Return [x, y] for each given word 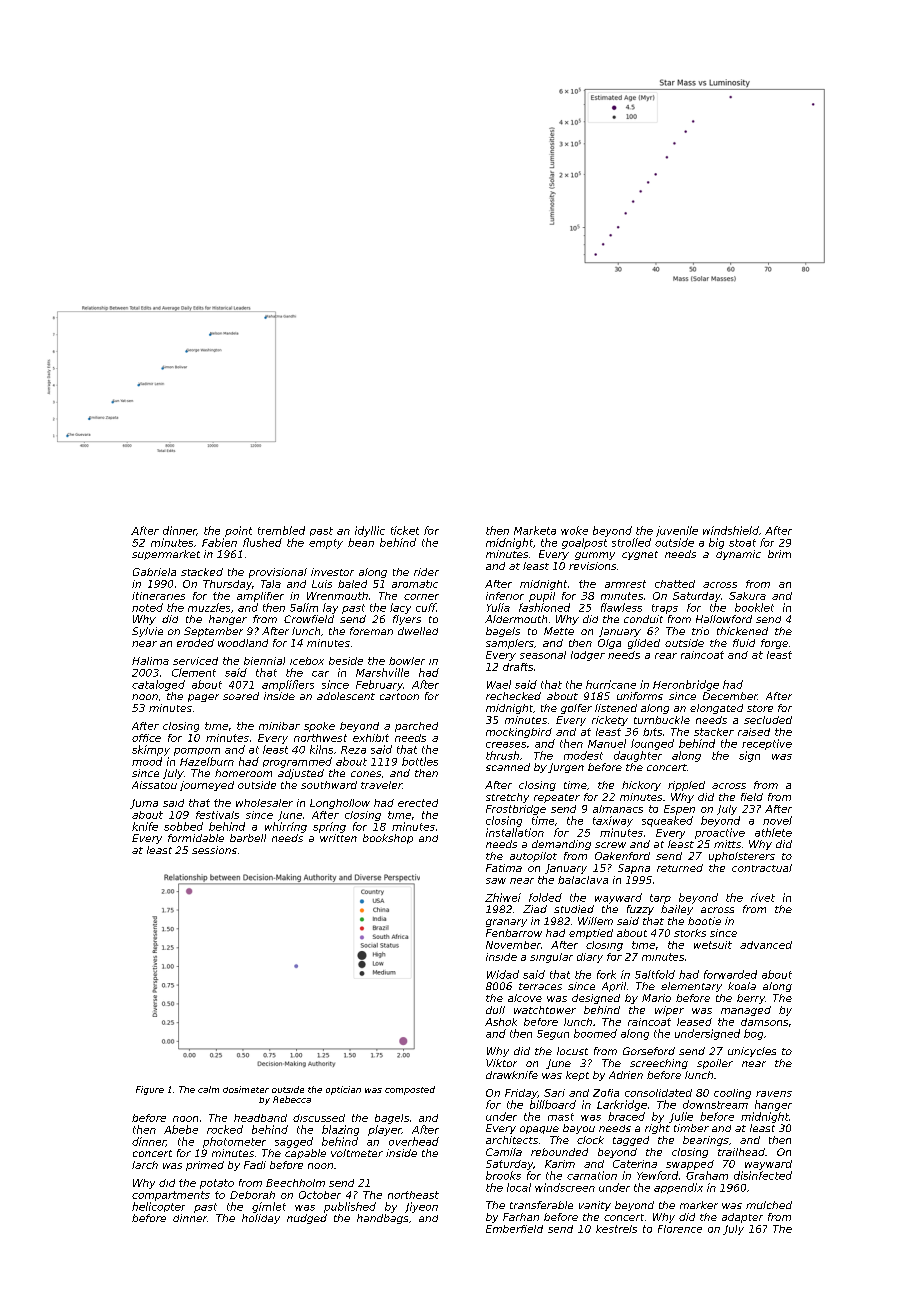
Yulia [498, 607]
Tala [271, 584]
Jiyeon [421, 1207]
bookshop [388, 839]
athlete [773, 832]
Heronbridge [686, 685]
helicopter [158, 1207]
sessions [214, 850]
